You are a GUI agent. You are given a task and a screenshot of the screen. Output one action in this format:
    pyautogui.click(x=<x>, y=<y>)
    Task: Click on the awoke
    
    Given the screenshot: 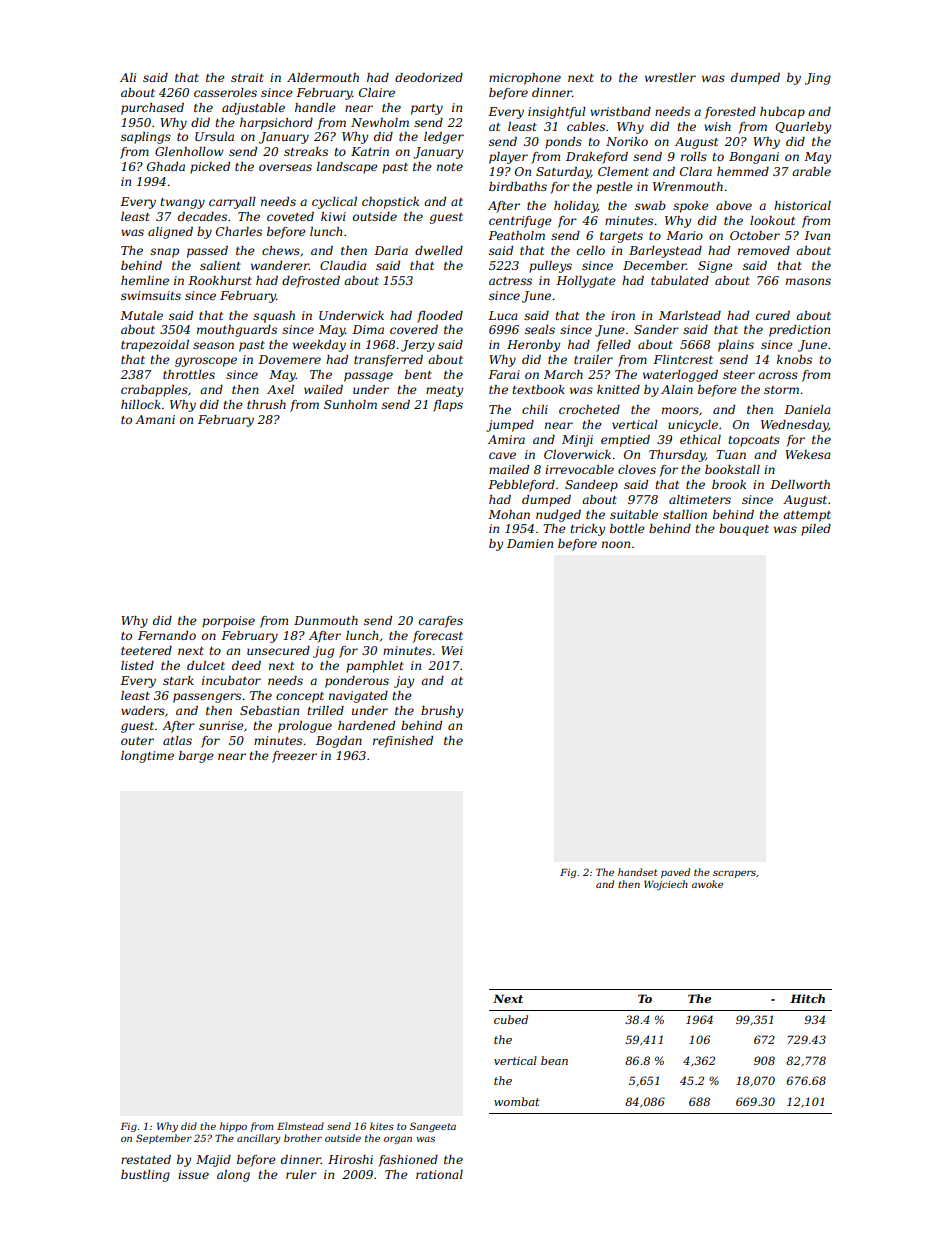 What is the action you would take?
    pyautogui.click(x=707, y=884)
